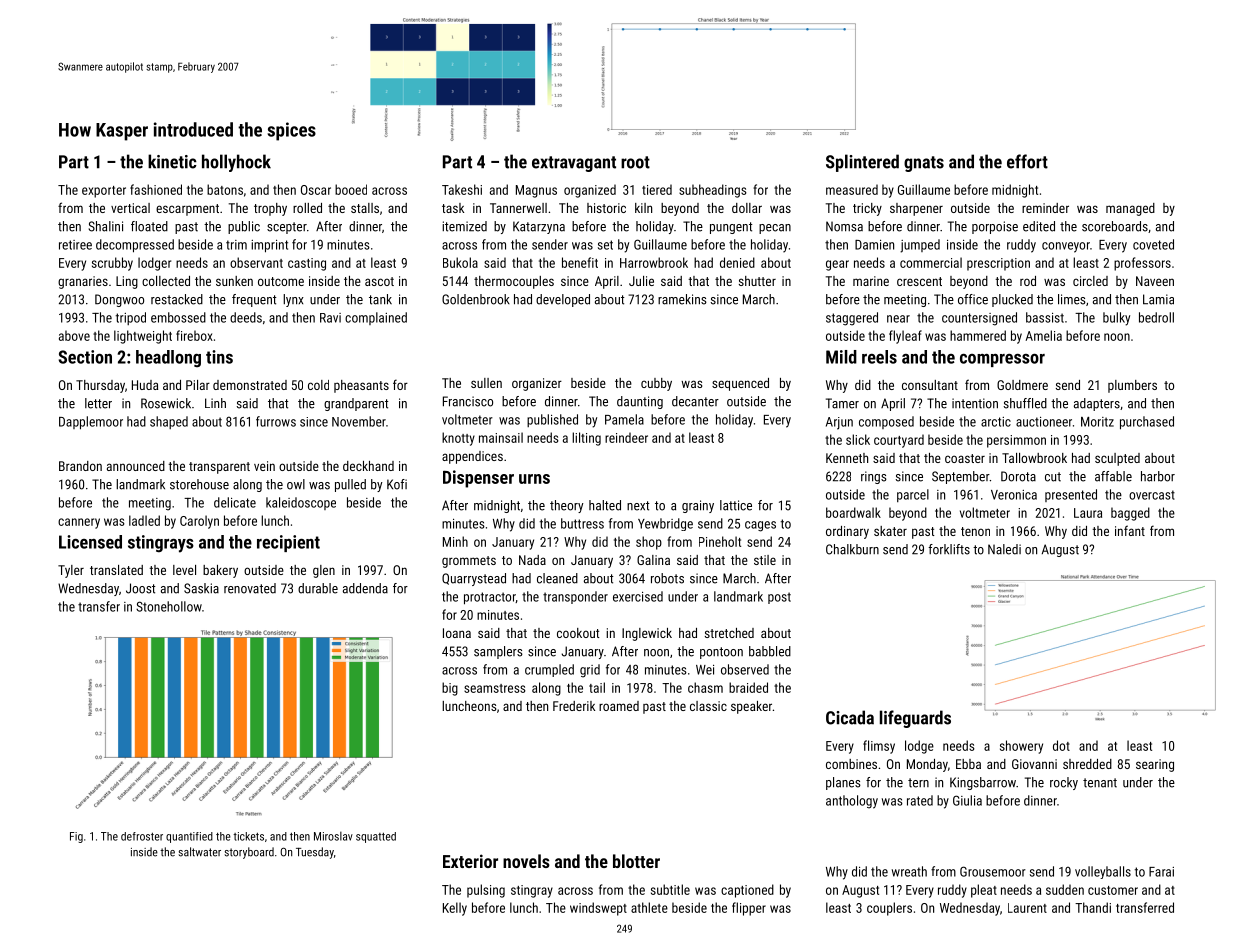 The height and width of the screenshot is (952, 1233). I want to click on vein, so click(264, 466).
